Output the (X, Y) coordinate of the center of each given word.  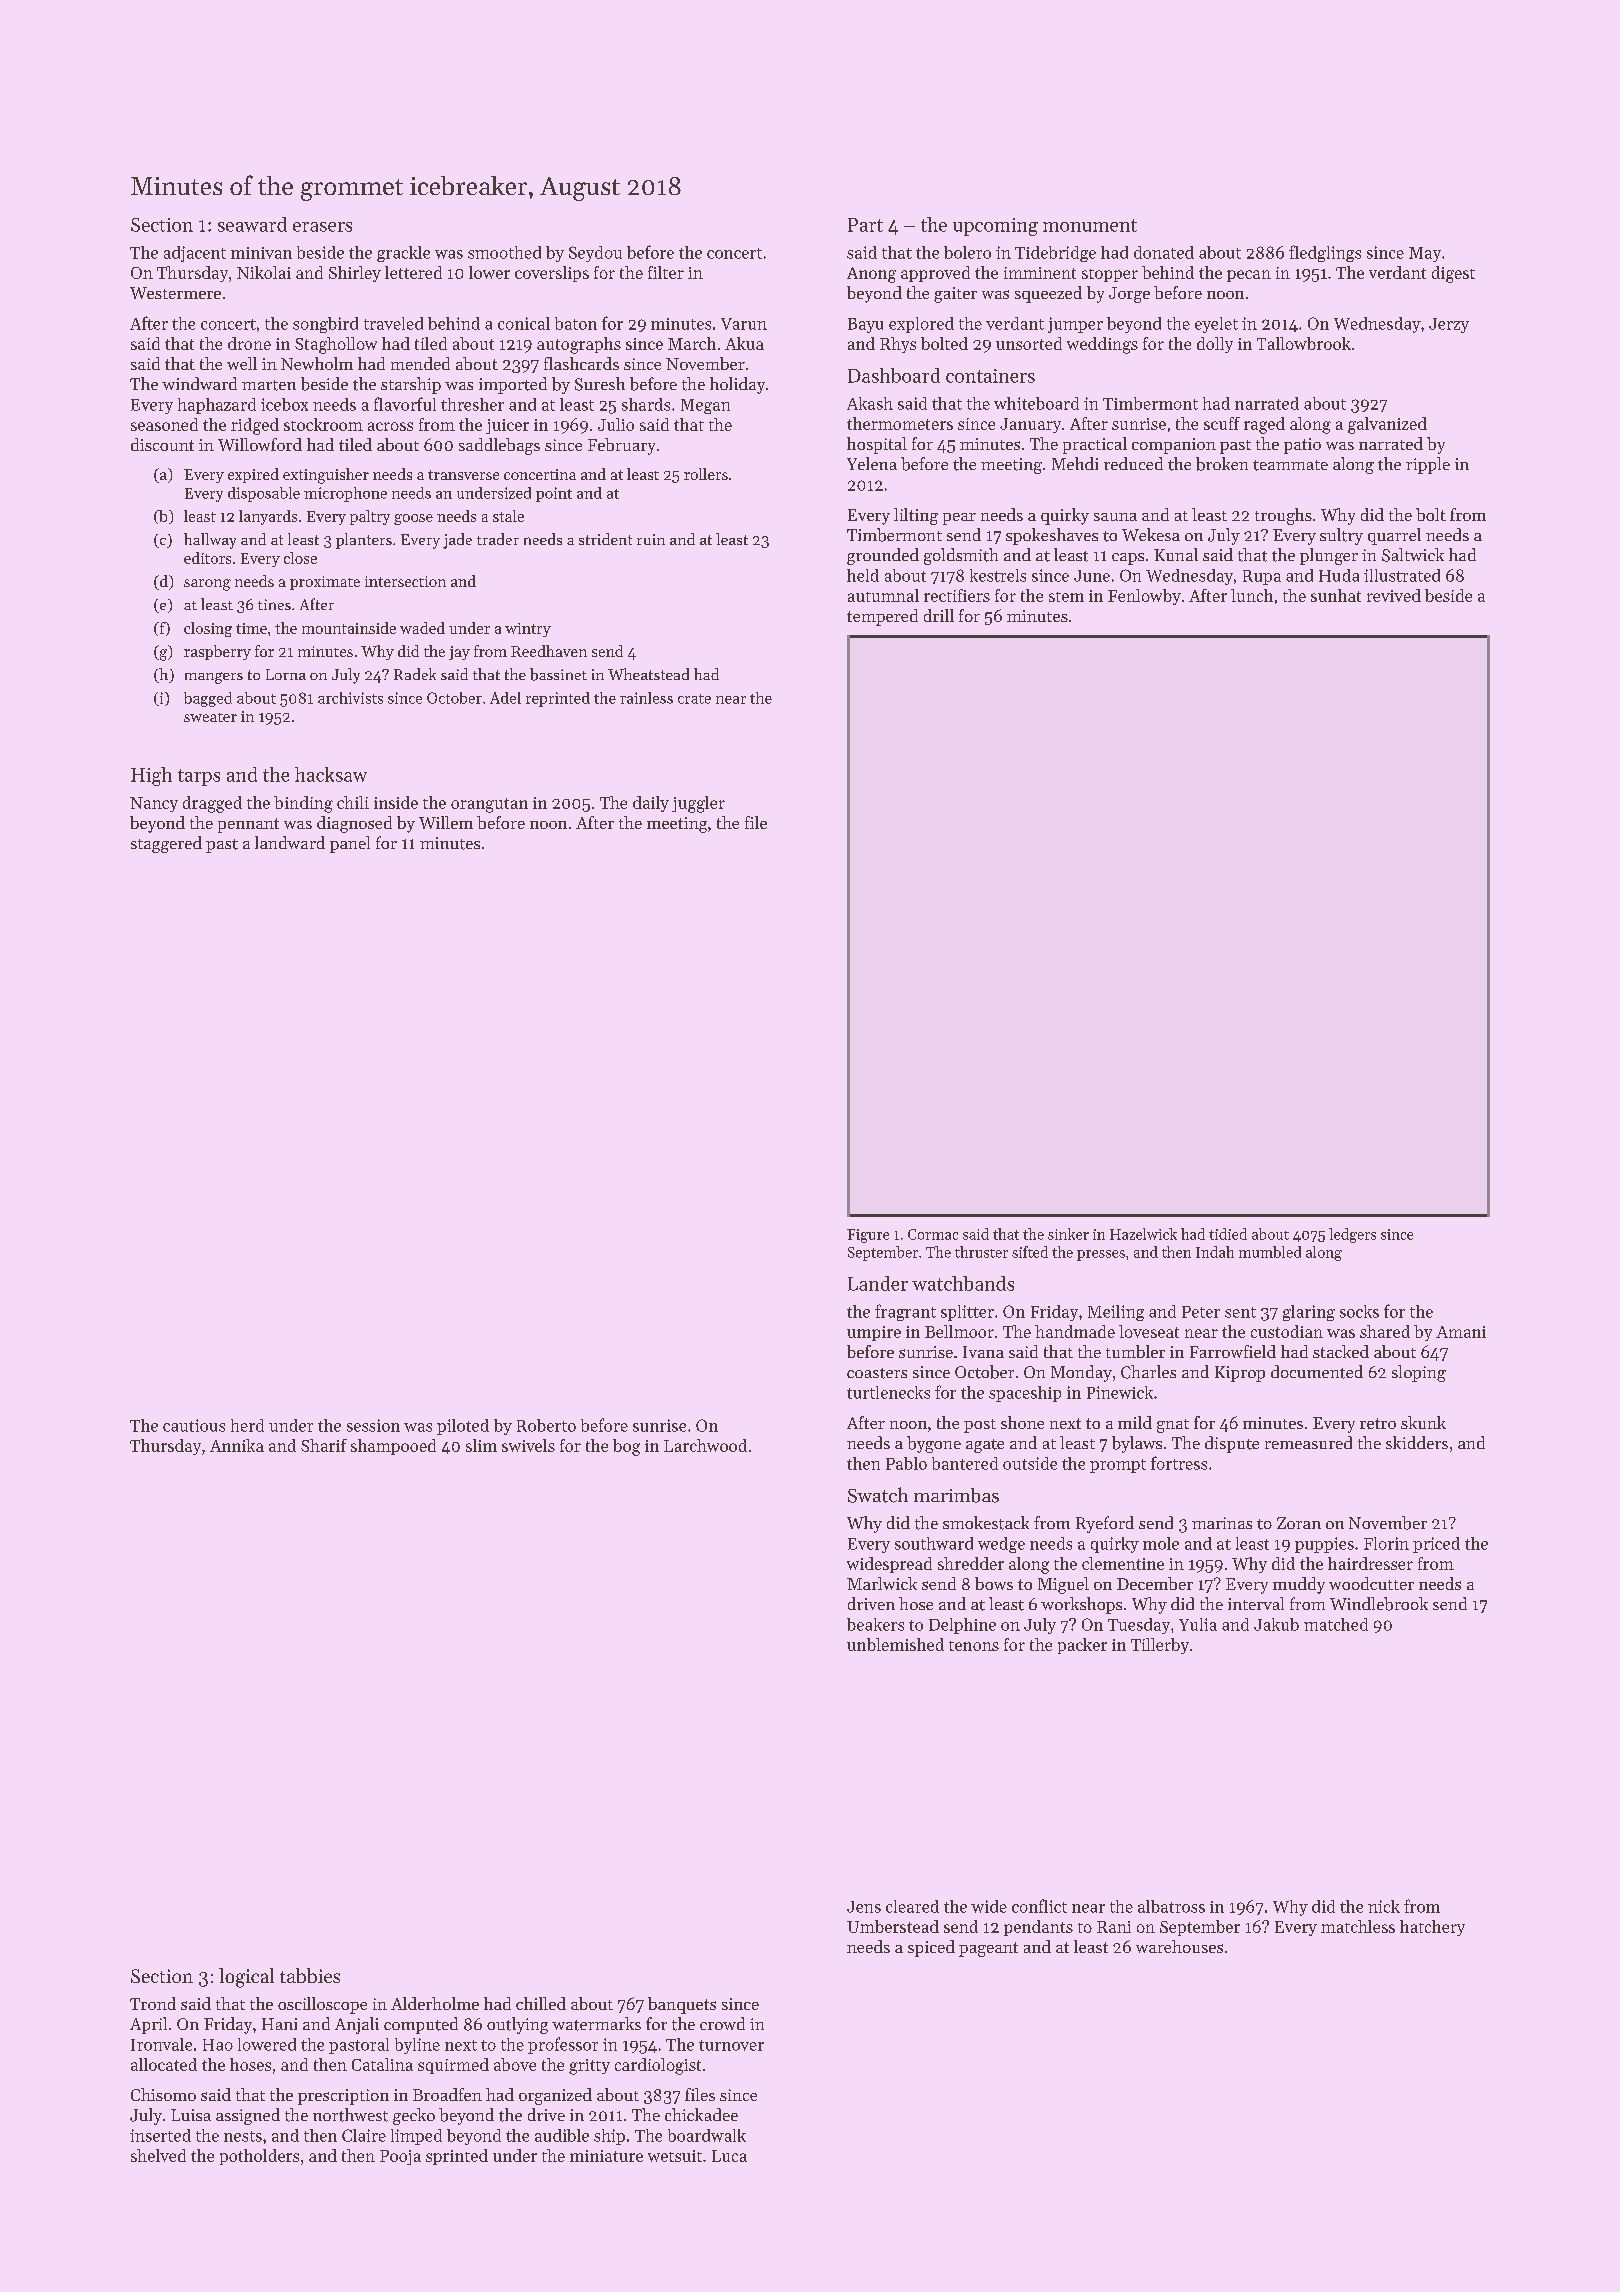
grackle (403, 254)
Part (865, 225)
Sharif (324, 1445)
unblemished (895, 1644)
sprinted (457, 2157)
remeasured (1308, 1442)
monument (1090, 225)
